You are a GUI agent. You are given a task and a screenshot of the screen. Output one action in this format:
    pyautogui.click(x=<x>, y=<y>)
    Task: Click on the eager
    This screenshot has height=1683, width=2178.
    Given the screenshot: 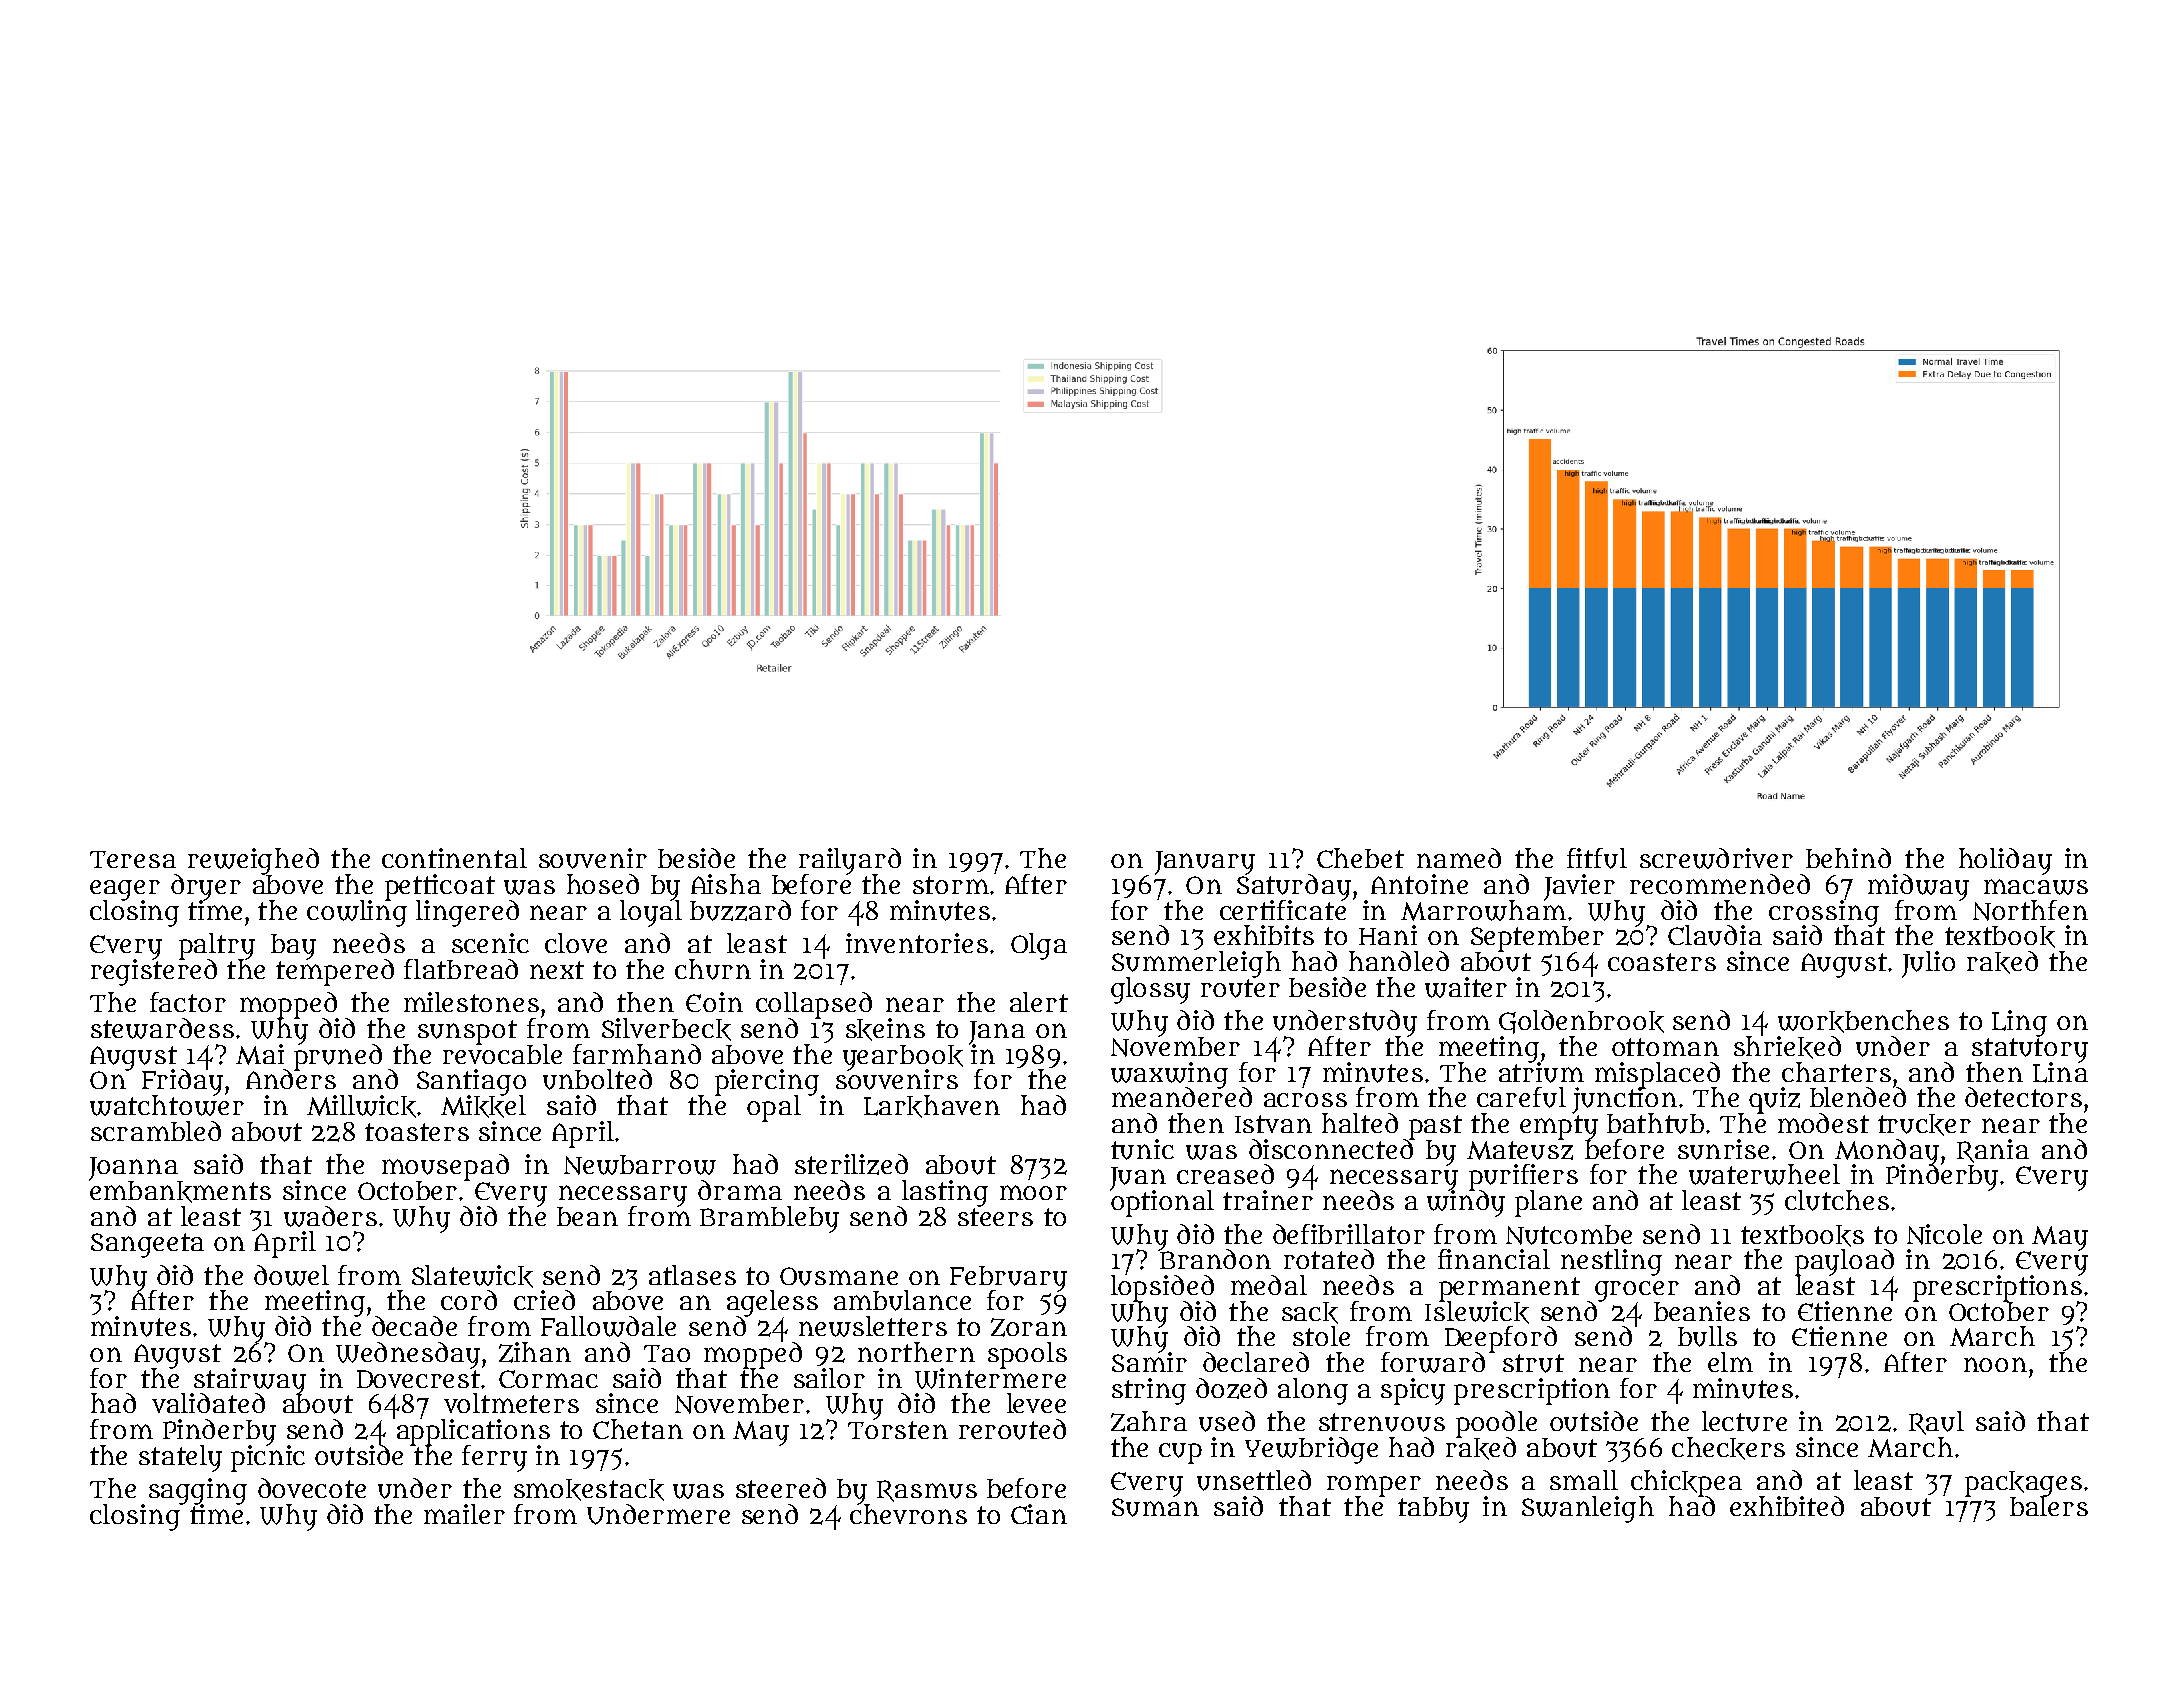 What is the action you would take?
    pyautogui.click(x=125, y=890)
